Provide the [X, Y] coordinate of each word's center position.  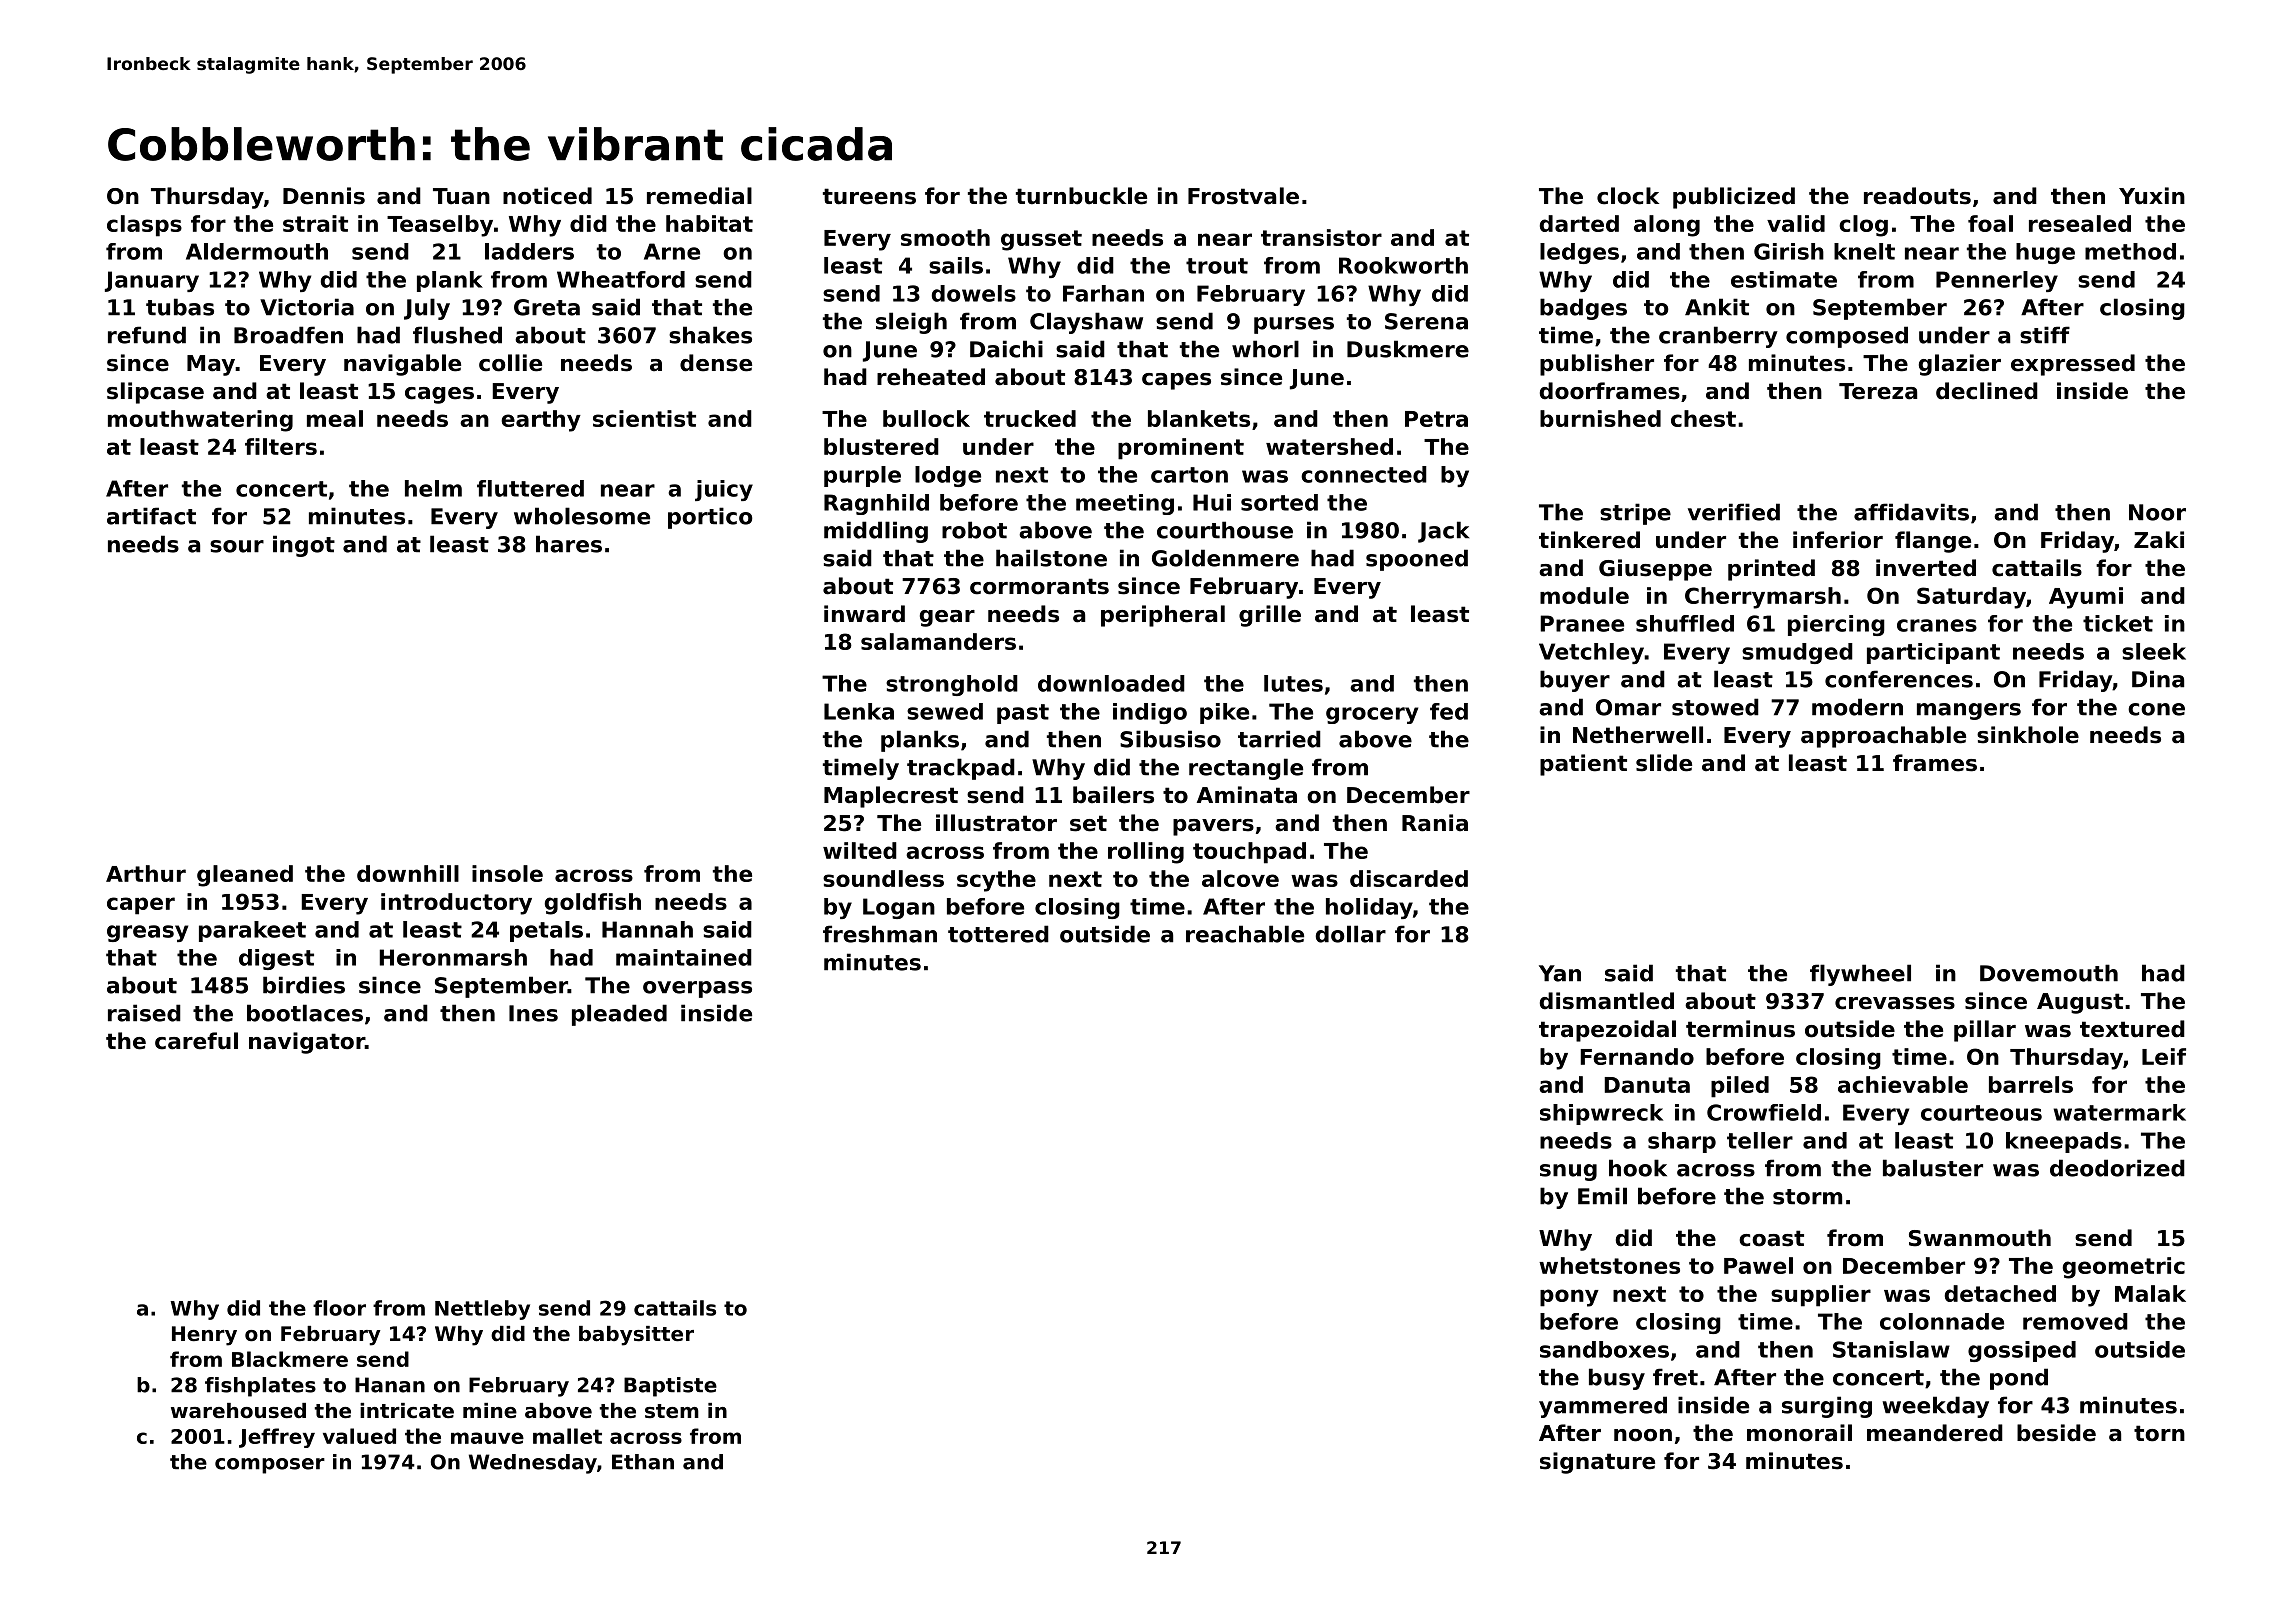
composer [270, 1466]
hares [569, 544]
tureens [869, 196]
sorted [1279, 502]
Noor [2157, 512]
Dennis [324, 196]
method [2130, 251]
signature [1597, 1463]
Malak [2150, 1293]
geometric [2124, 1268]
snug [1568, 1172]
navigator [307, 1043]
